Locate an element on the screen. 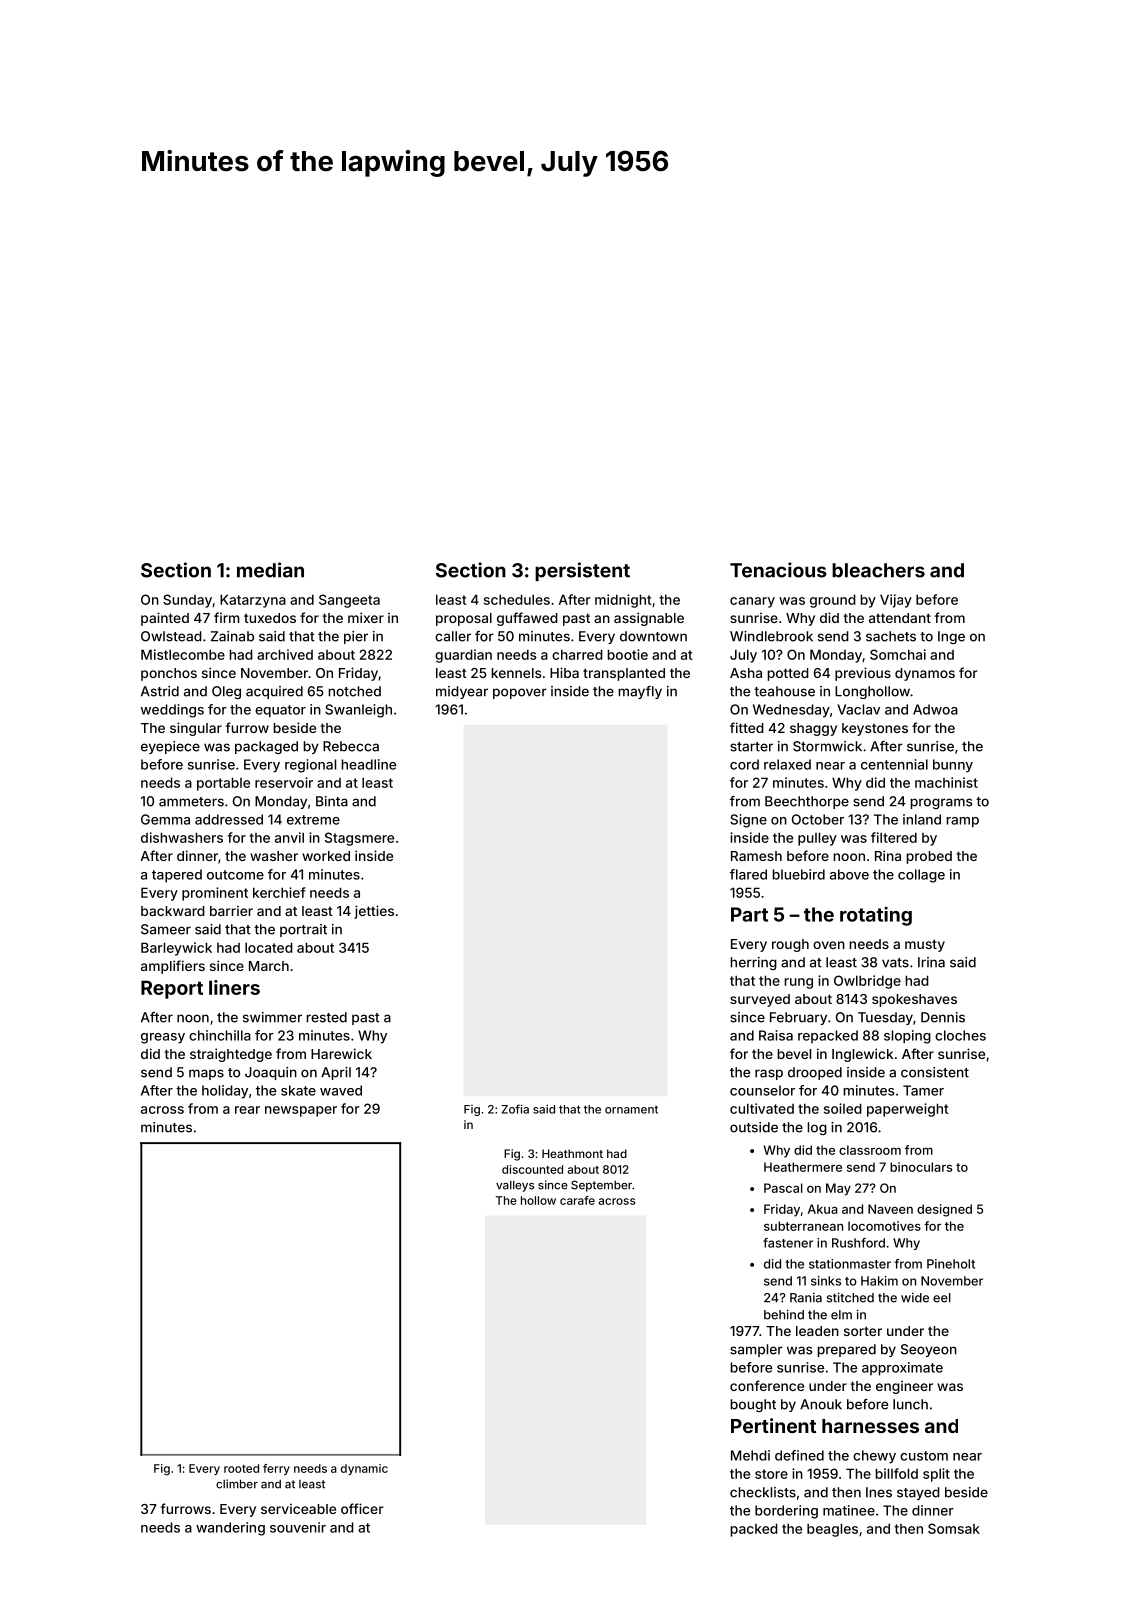 The width and height of the screenshot is (1131, 1599). swimmer is located at coordinates (272, 1017).
